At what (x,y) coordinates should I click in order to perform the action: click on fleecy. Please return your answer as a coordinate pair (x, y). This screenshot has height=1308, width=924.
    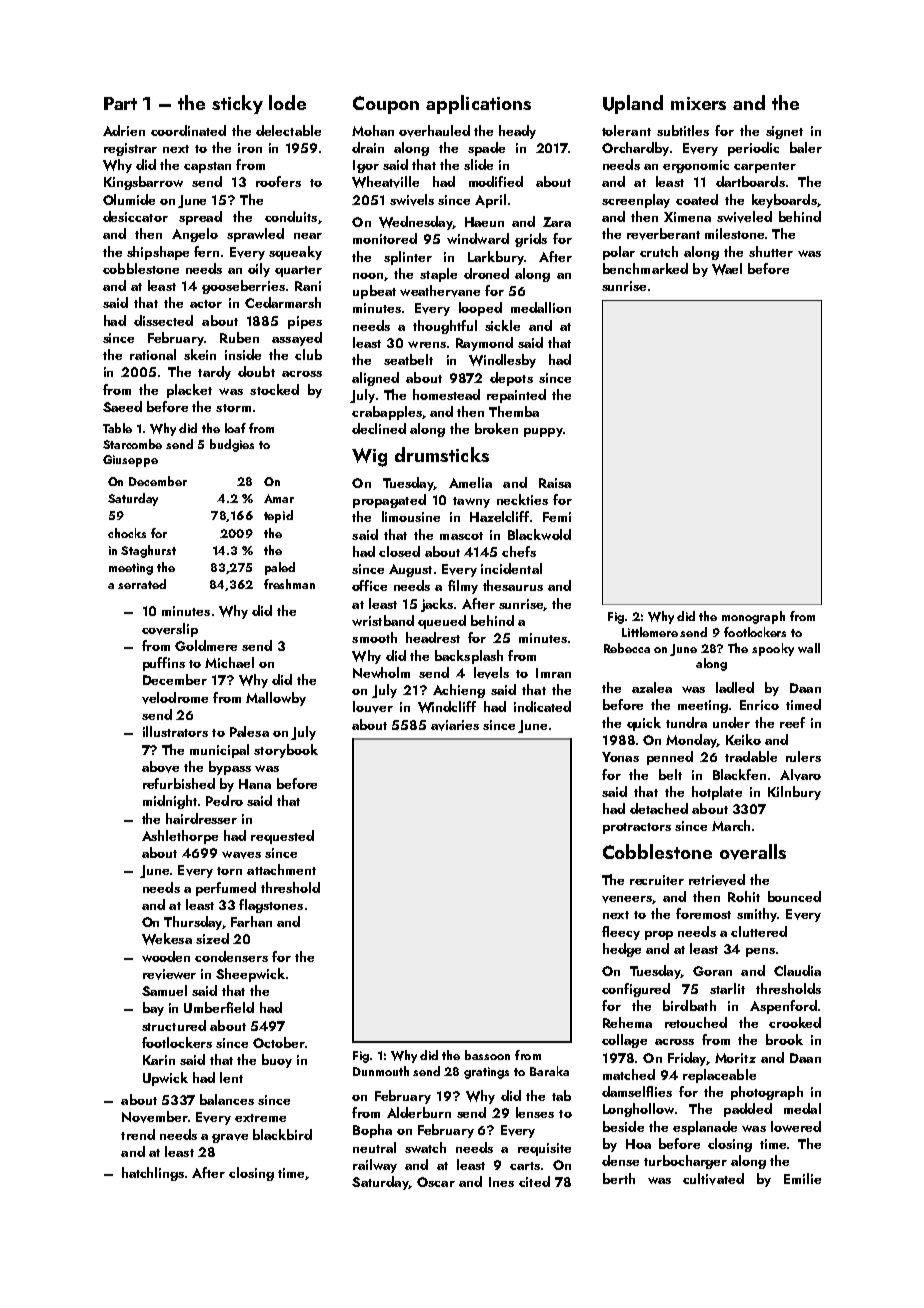
    Looking at the image, I should click on (621, 933).
